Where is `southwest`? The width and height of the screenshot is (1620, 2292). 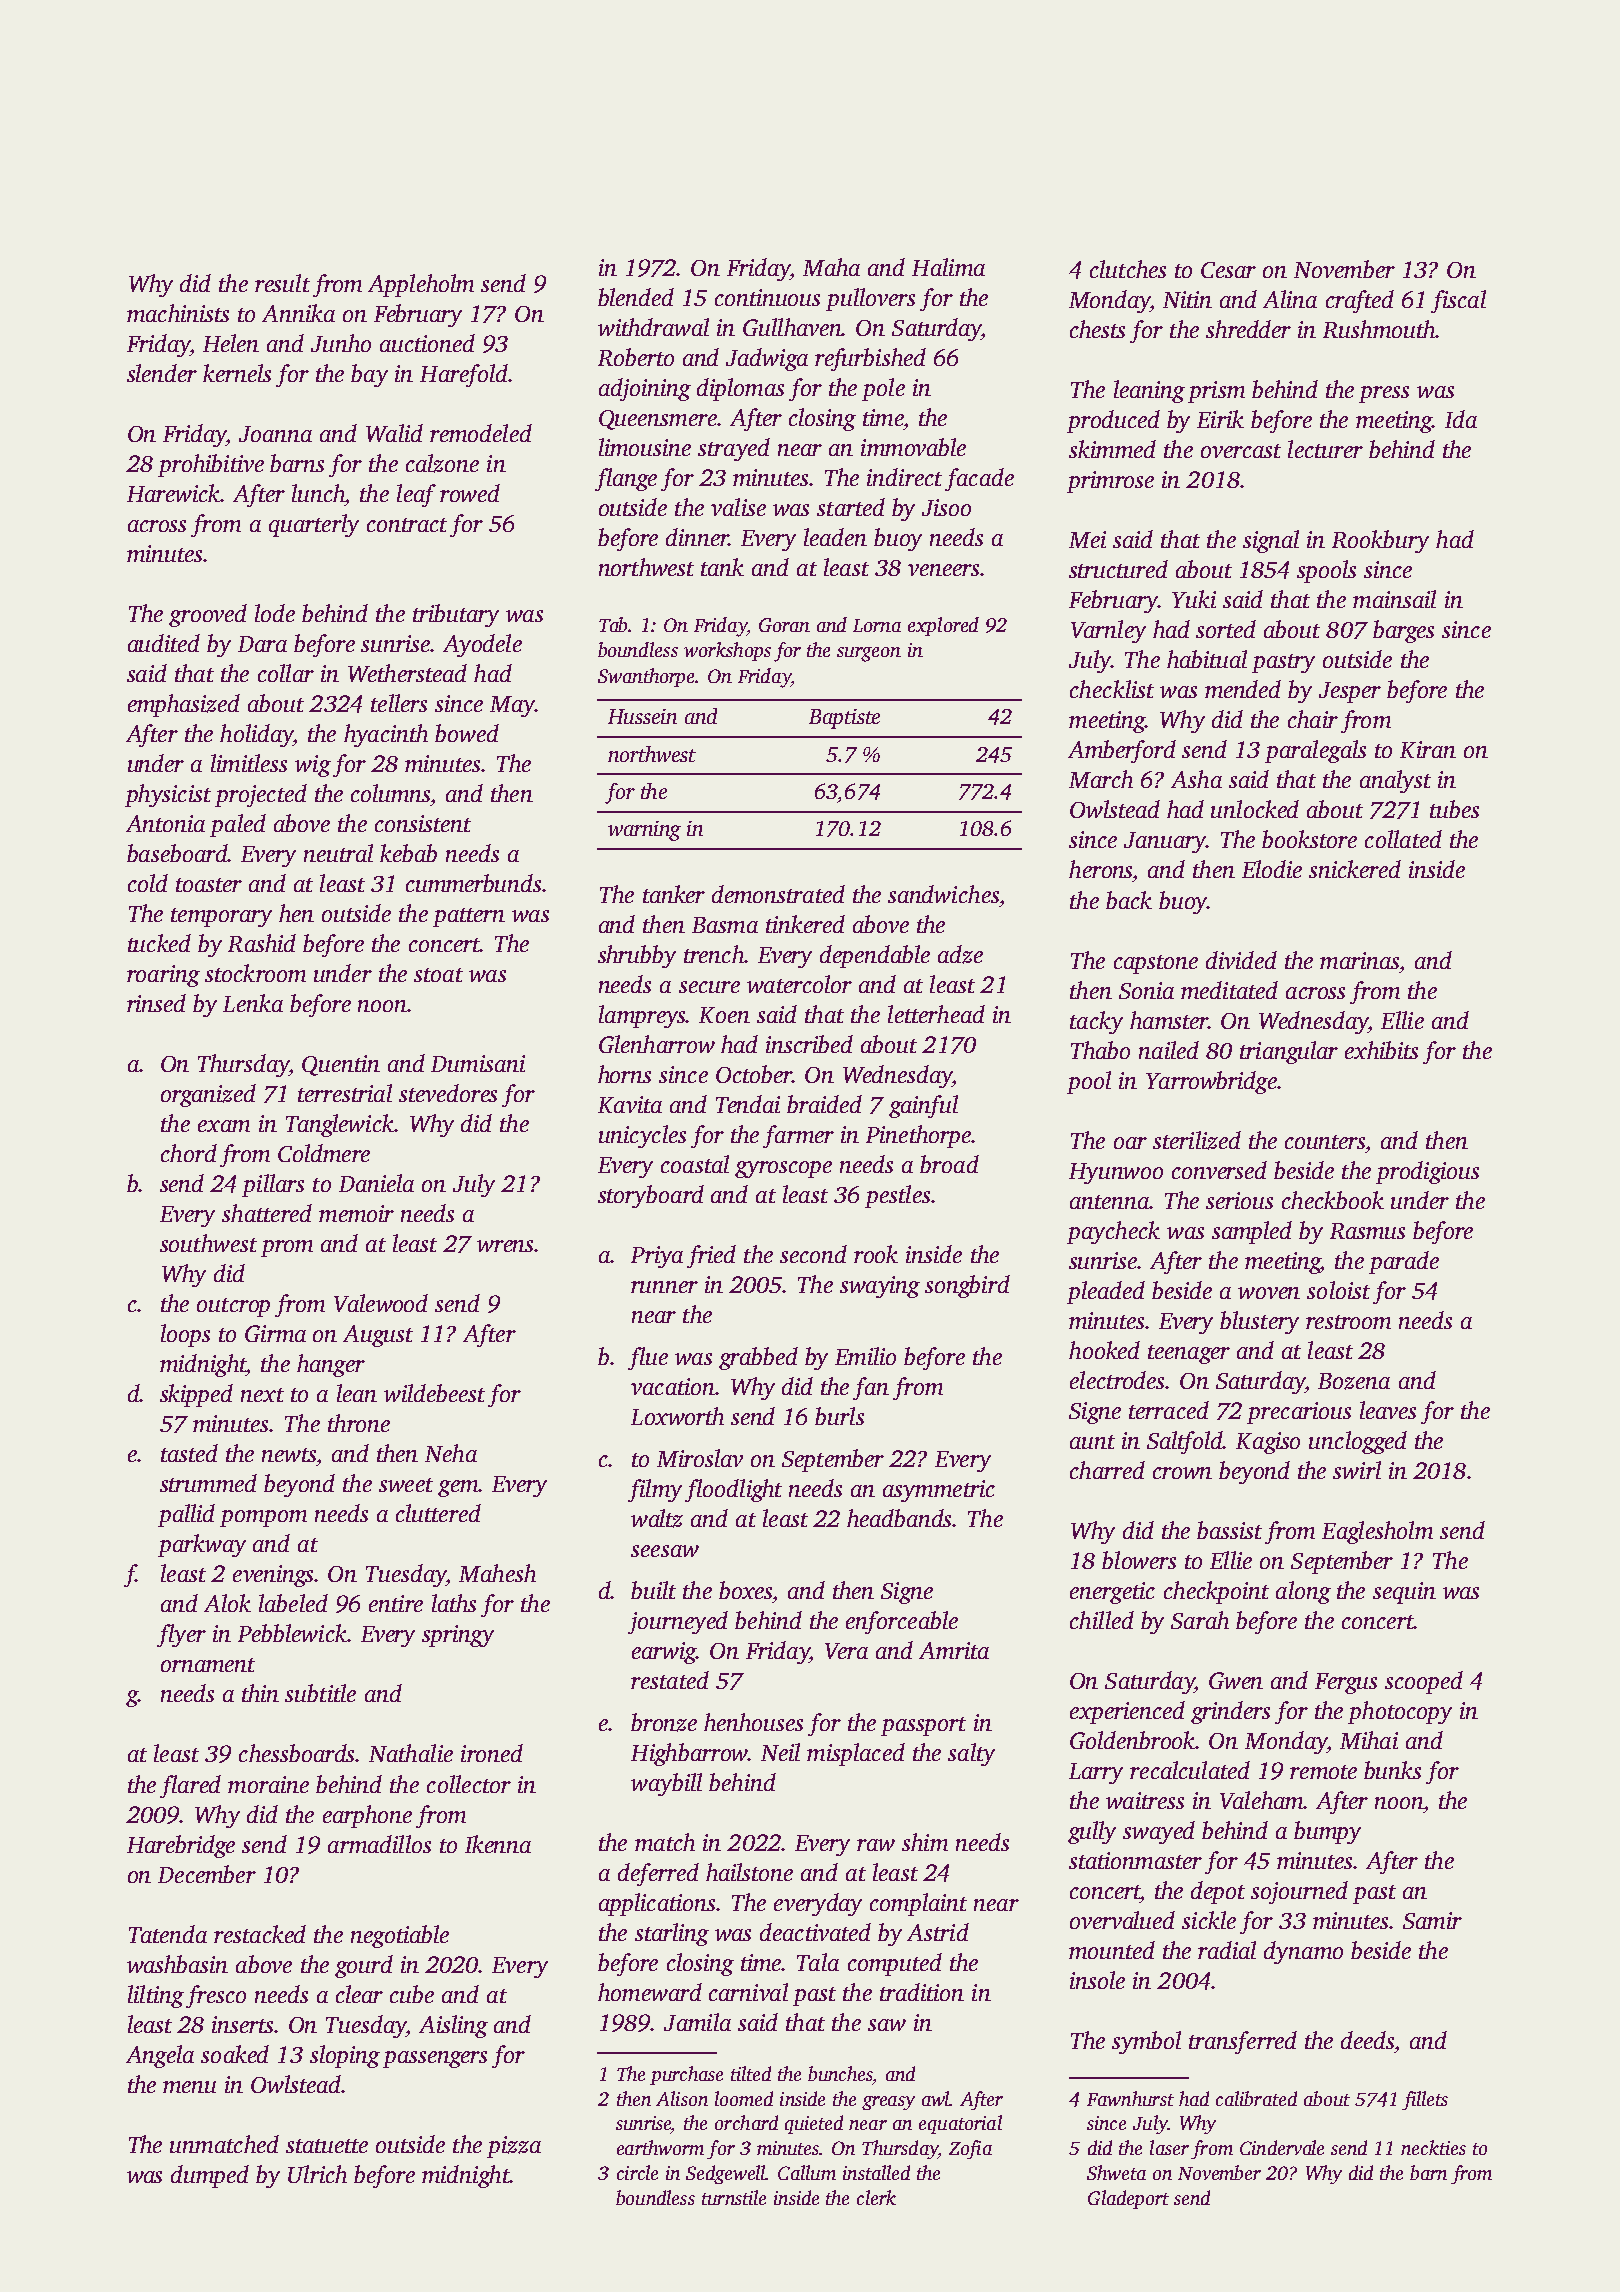 southwest is located at coordinates (208, 1243).
